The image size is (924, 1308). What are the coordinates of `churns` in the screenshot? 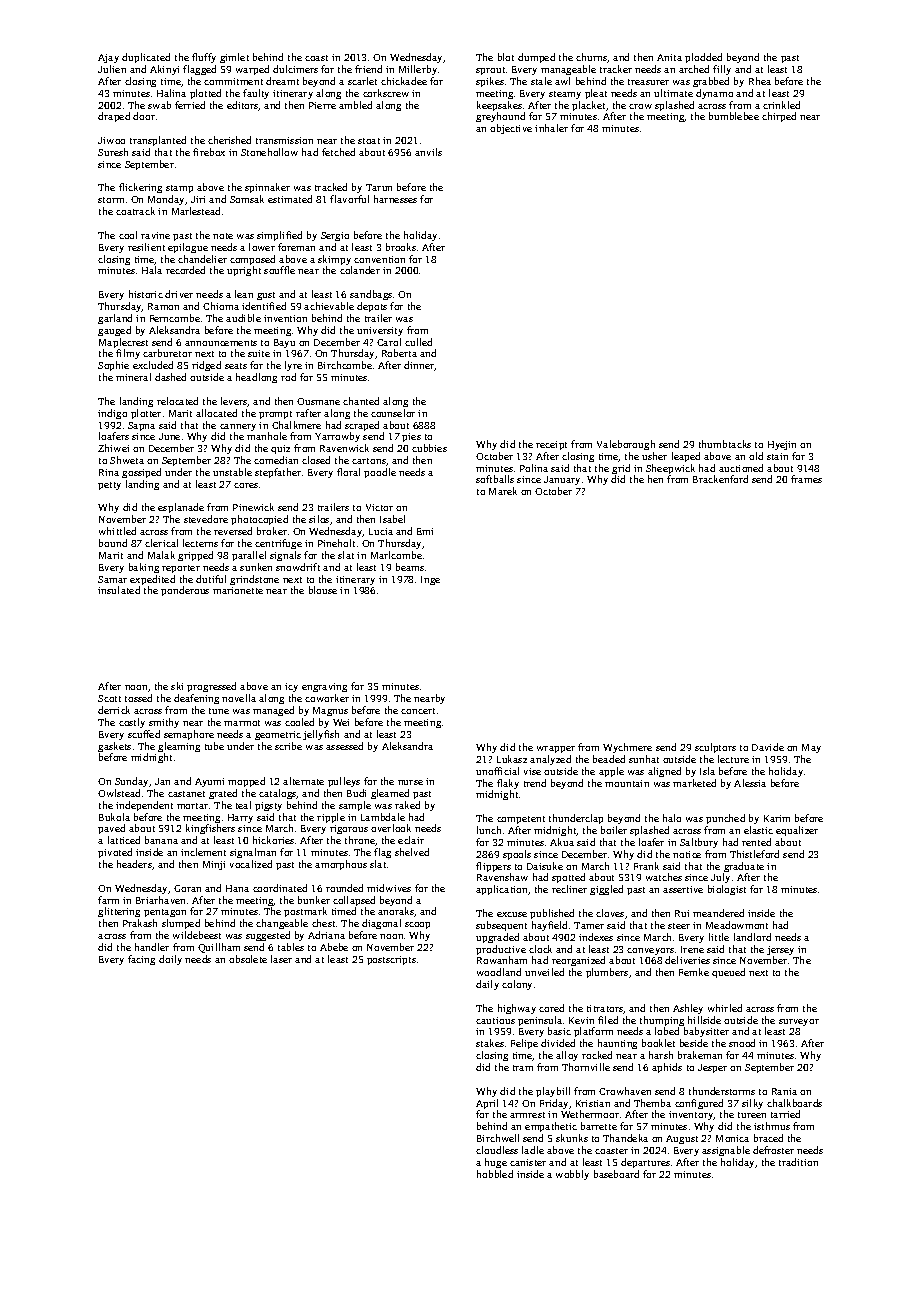 It's located at (592, 58).
